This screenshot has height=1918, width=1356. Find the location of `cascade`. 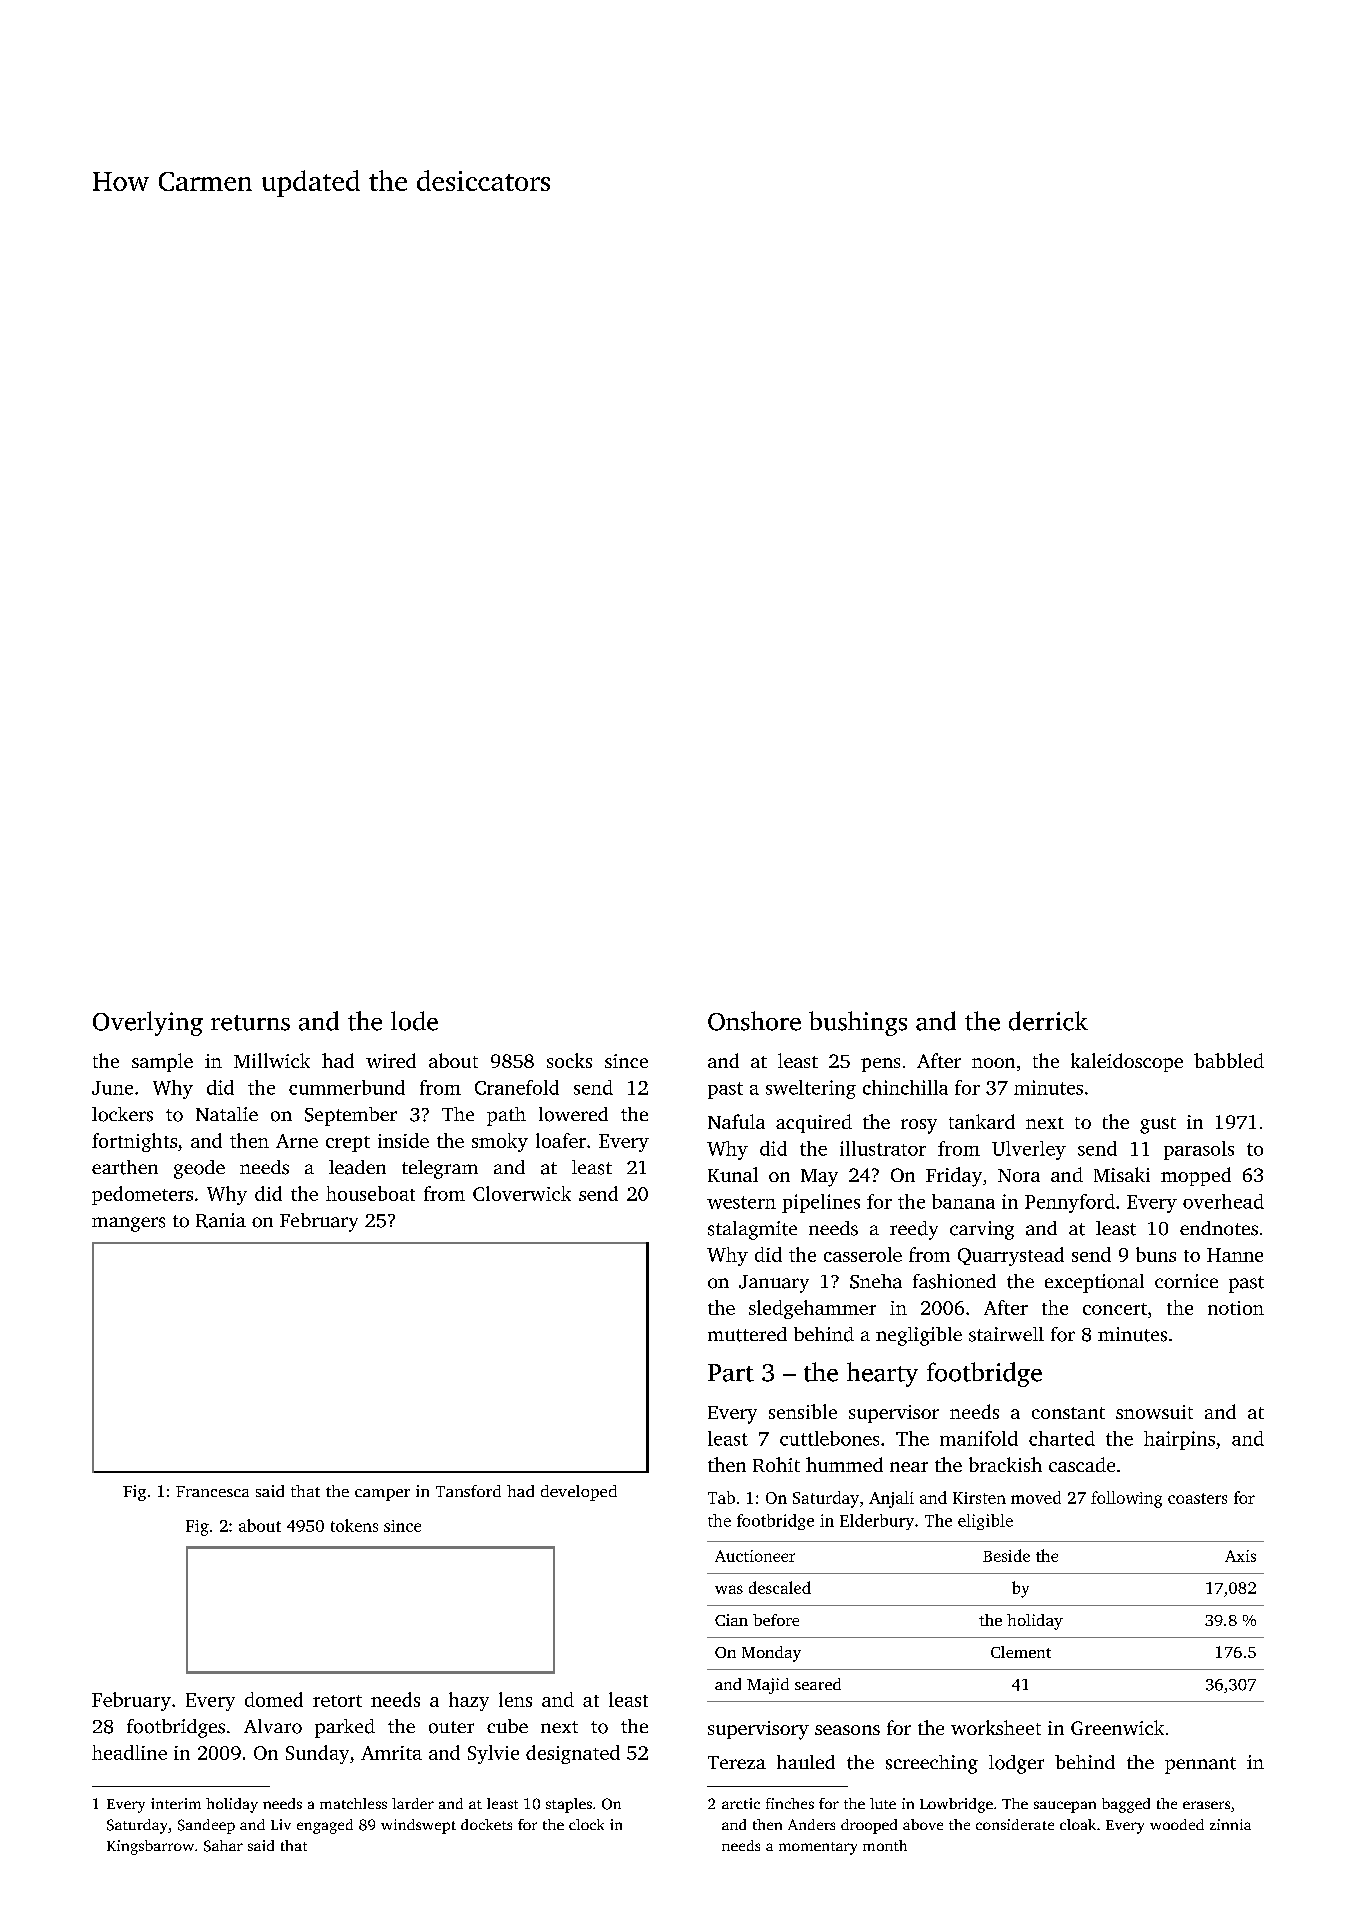

cascade is located at coordinates (1082, 1464).
